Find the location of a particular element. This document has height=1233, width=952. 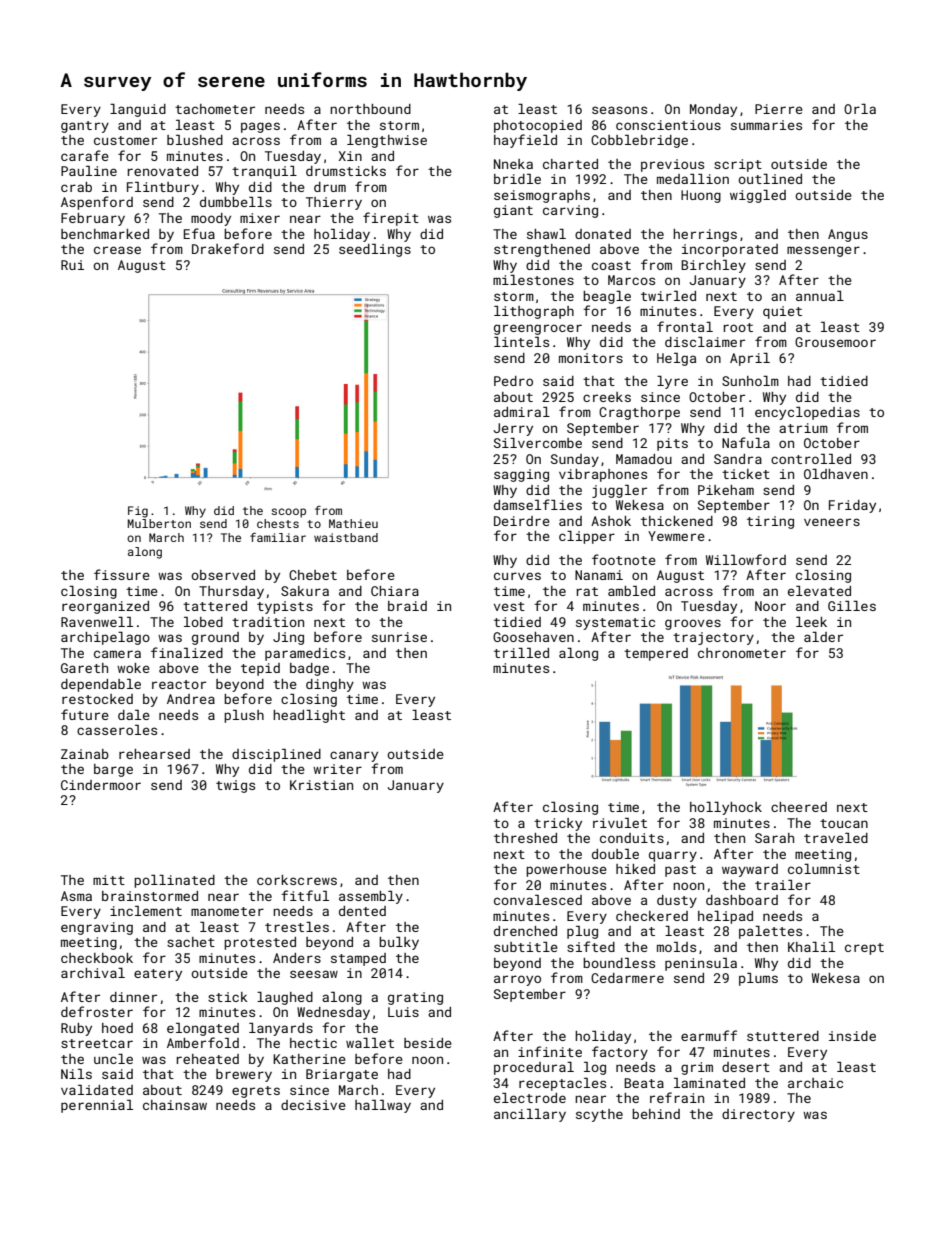

lengthwise is located at coordinates (387, 141).
